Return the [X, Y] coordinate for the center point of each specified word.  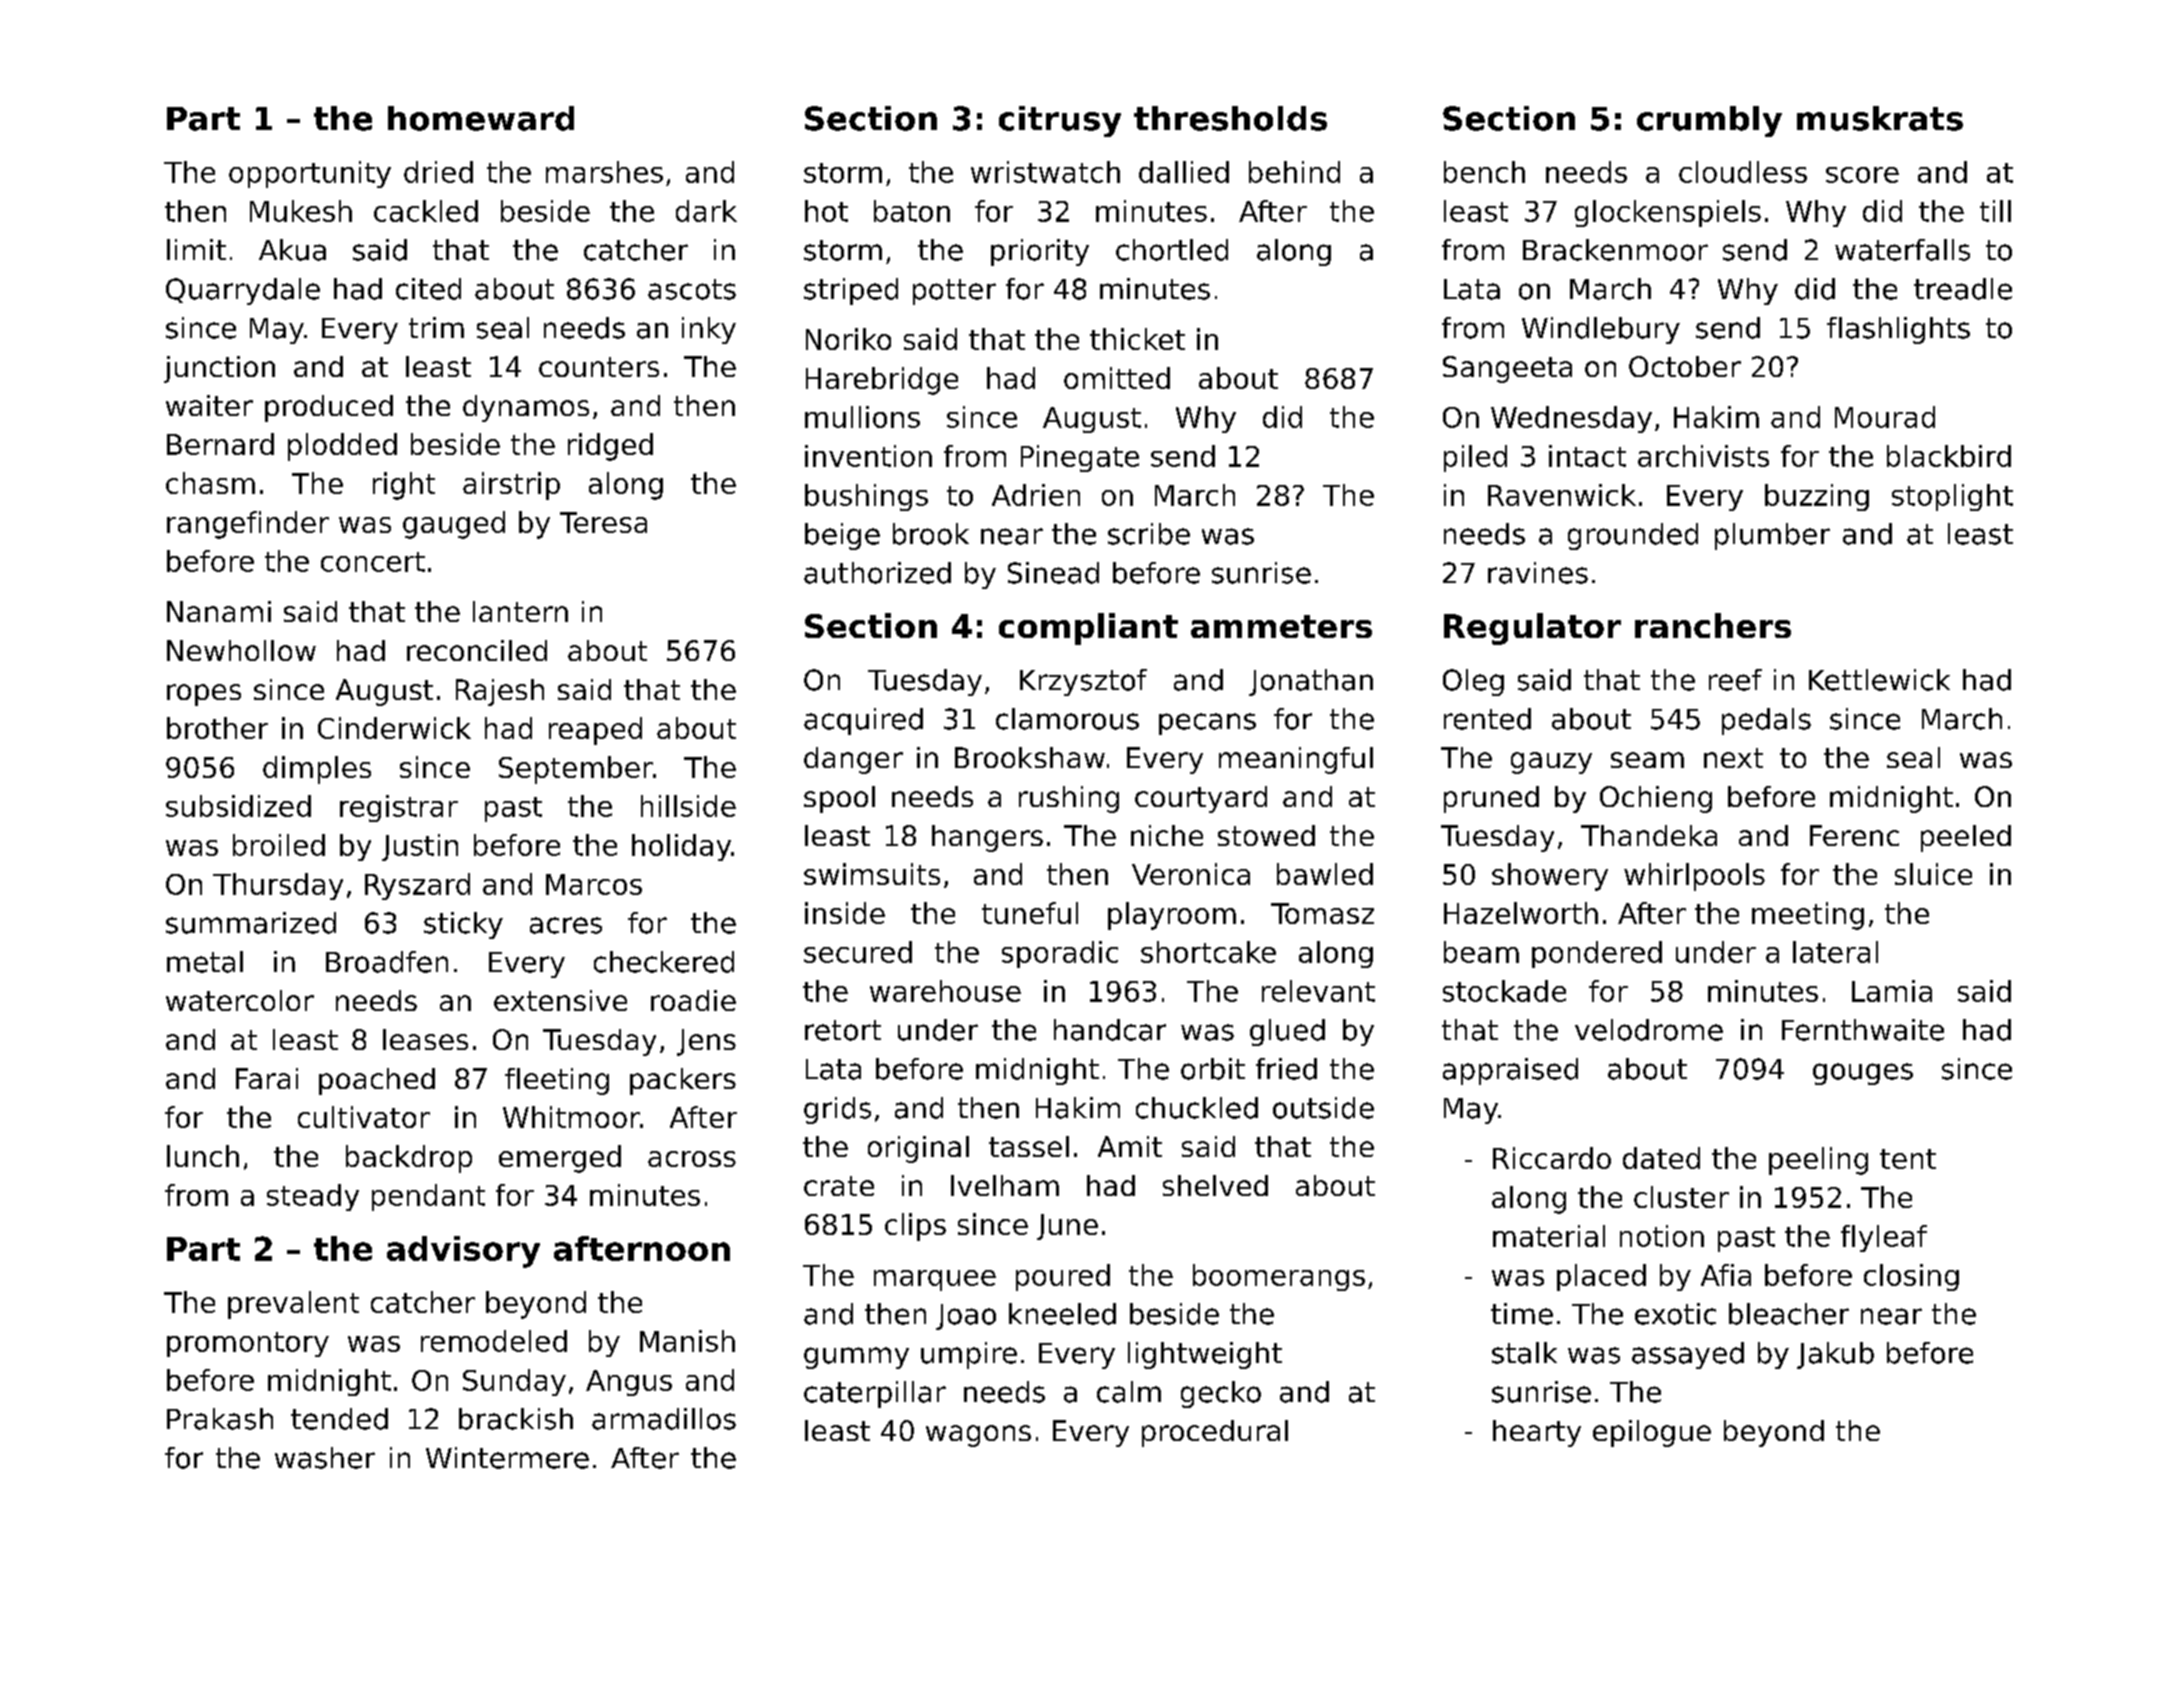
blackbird [1949, 456]
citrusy [1060, 121]
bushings [866, 497]
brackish [516, 1419]
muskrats [1880, 118]
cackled [426, 211]
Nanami [219, 611]
